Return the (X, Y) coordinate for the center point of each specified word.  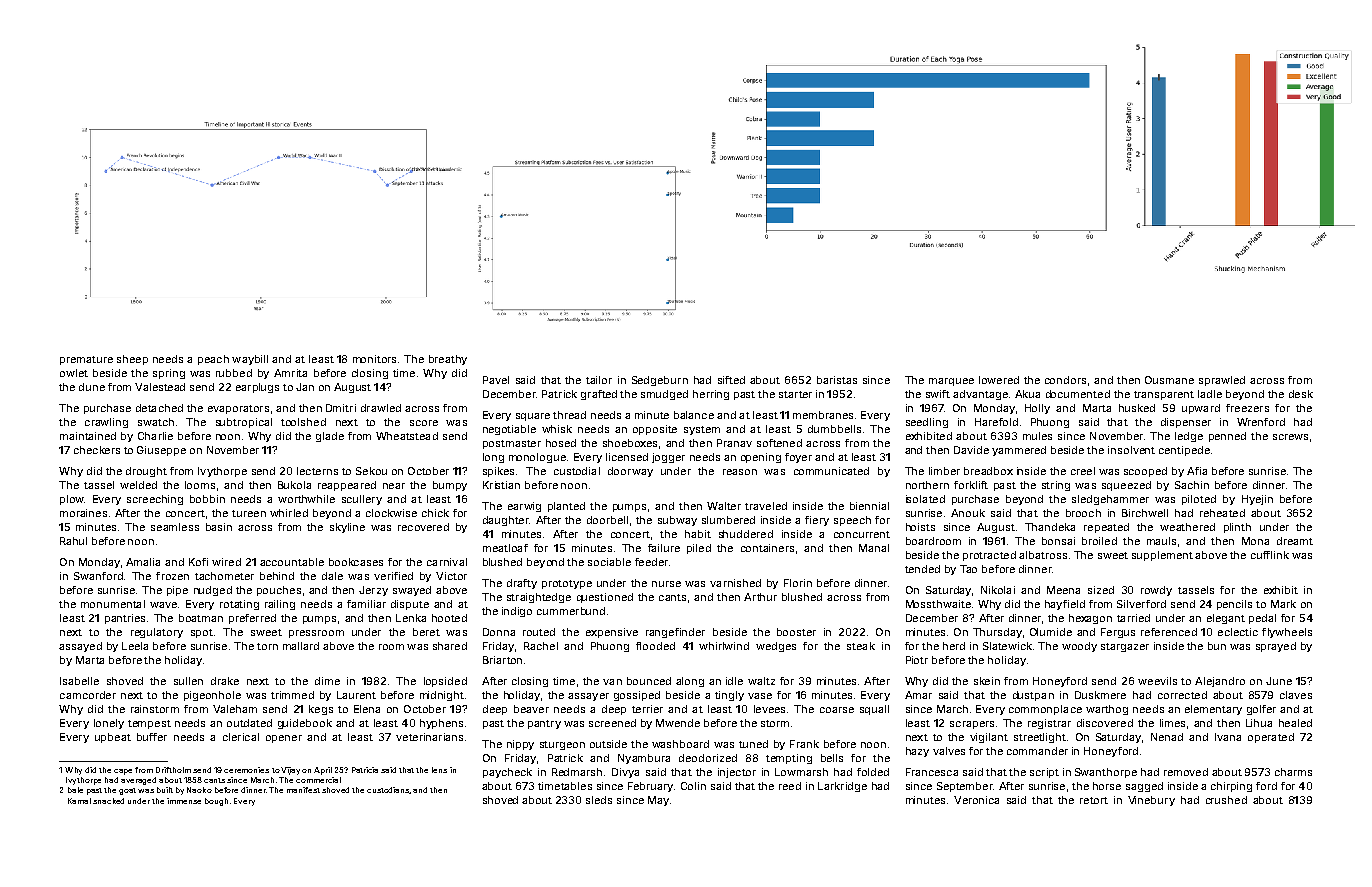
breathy (448, 360)
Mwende (678, 723)
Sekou (371, 471)
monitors (374, 359)
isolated (925, 499)
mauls (1161, 541)
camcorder (88, 695)
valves (949, 751)
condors (1065, 380)
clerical (241, 737)
